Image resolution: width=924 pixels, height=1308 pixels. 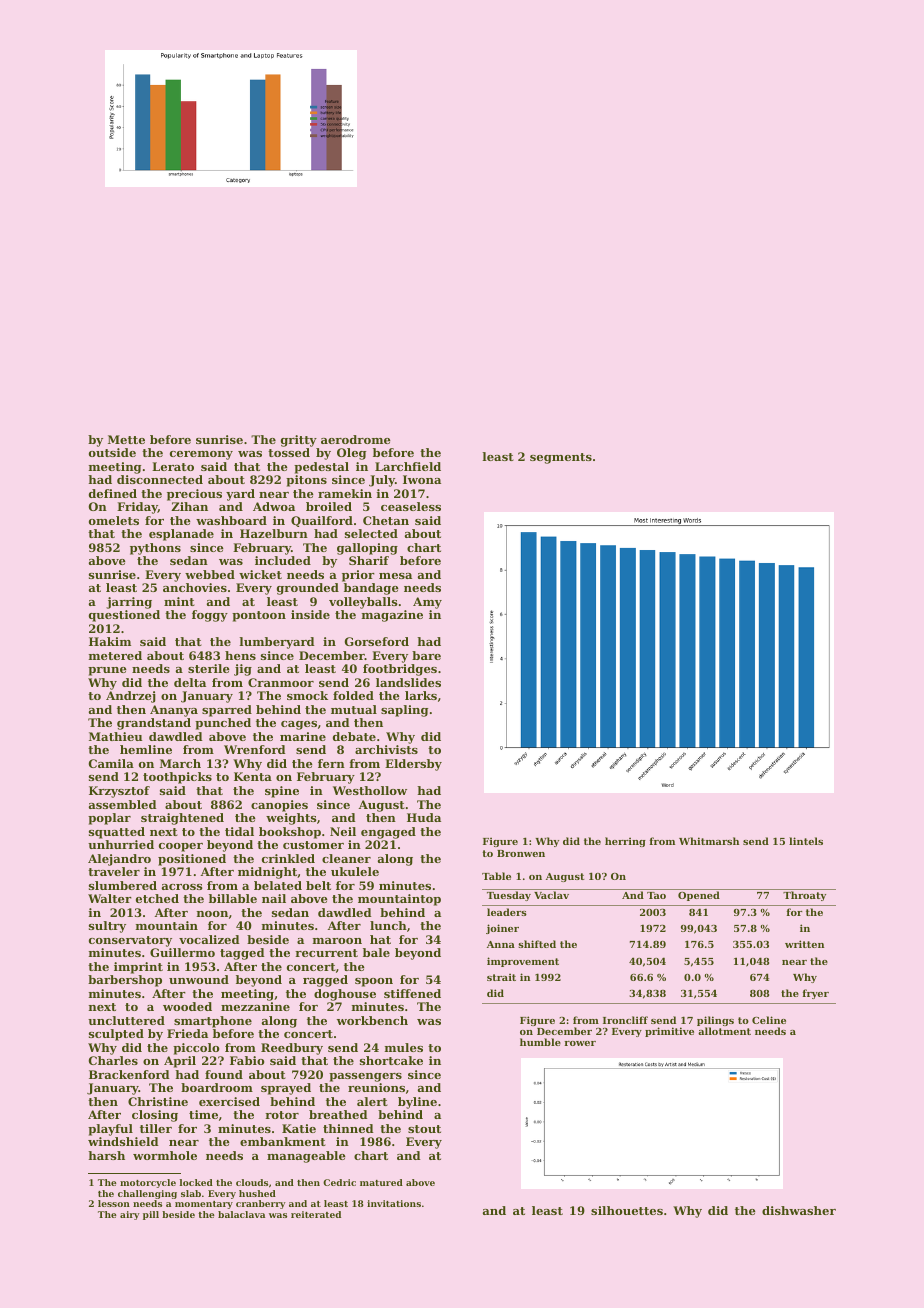 What do you see at coordinates (388, 833) in the screenshot?
I see `engaged` at bounding box center [388, 833].
